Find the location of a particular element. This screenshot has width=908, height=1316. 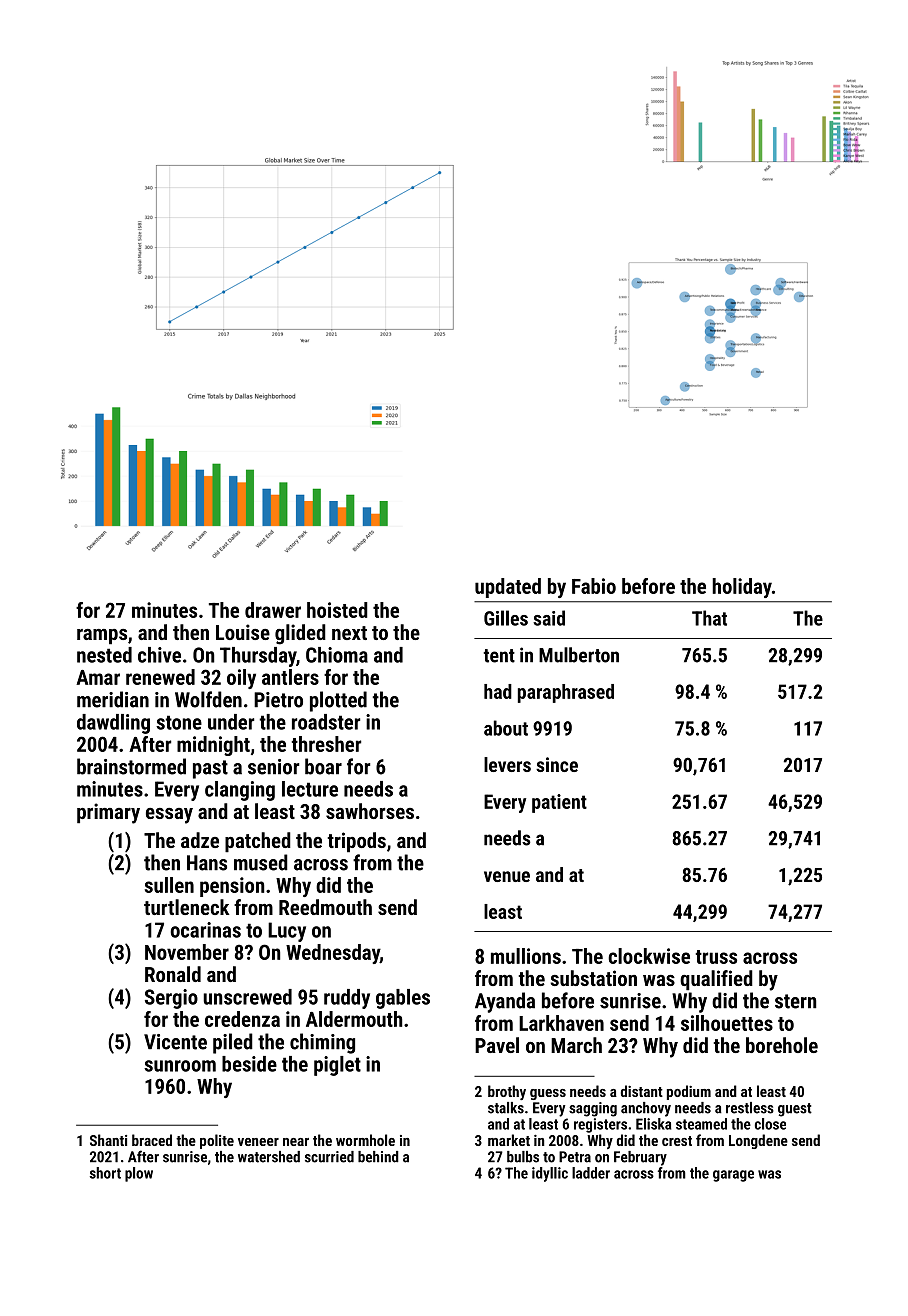

credenza is located at coordinates (242, 1019).
